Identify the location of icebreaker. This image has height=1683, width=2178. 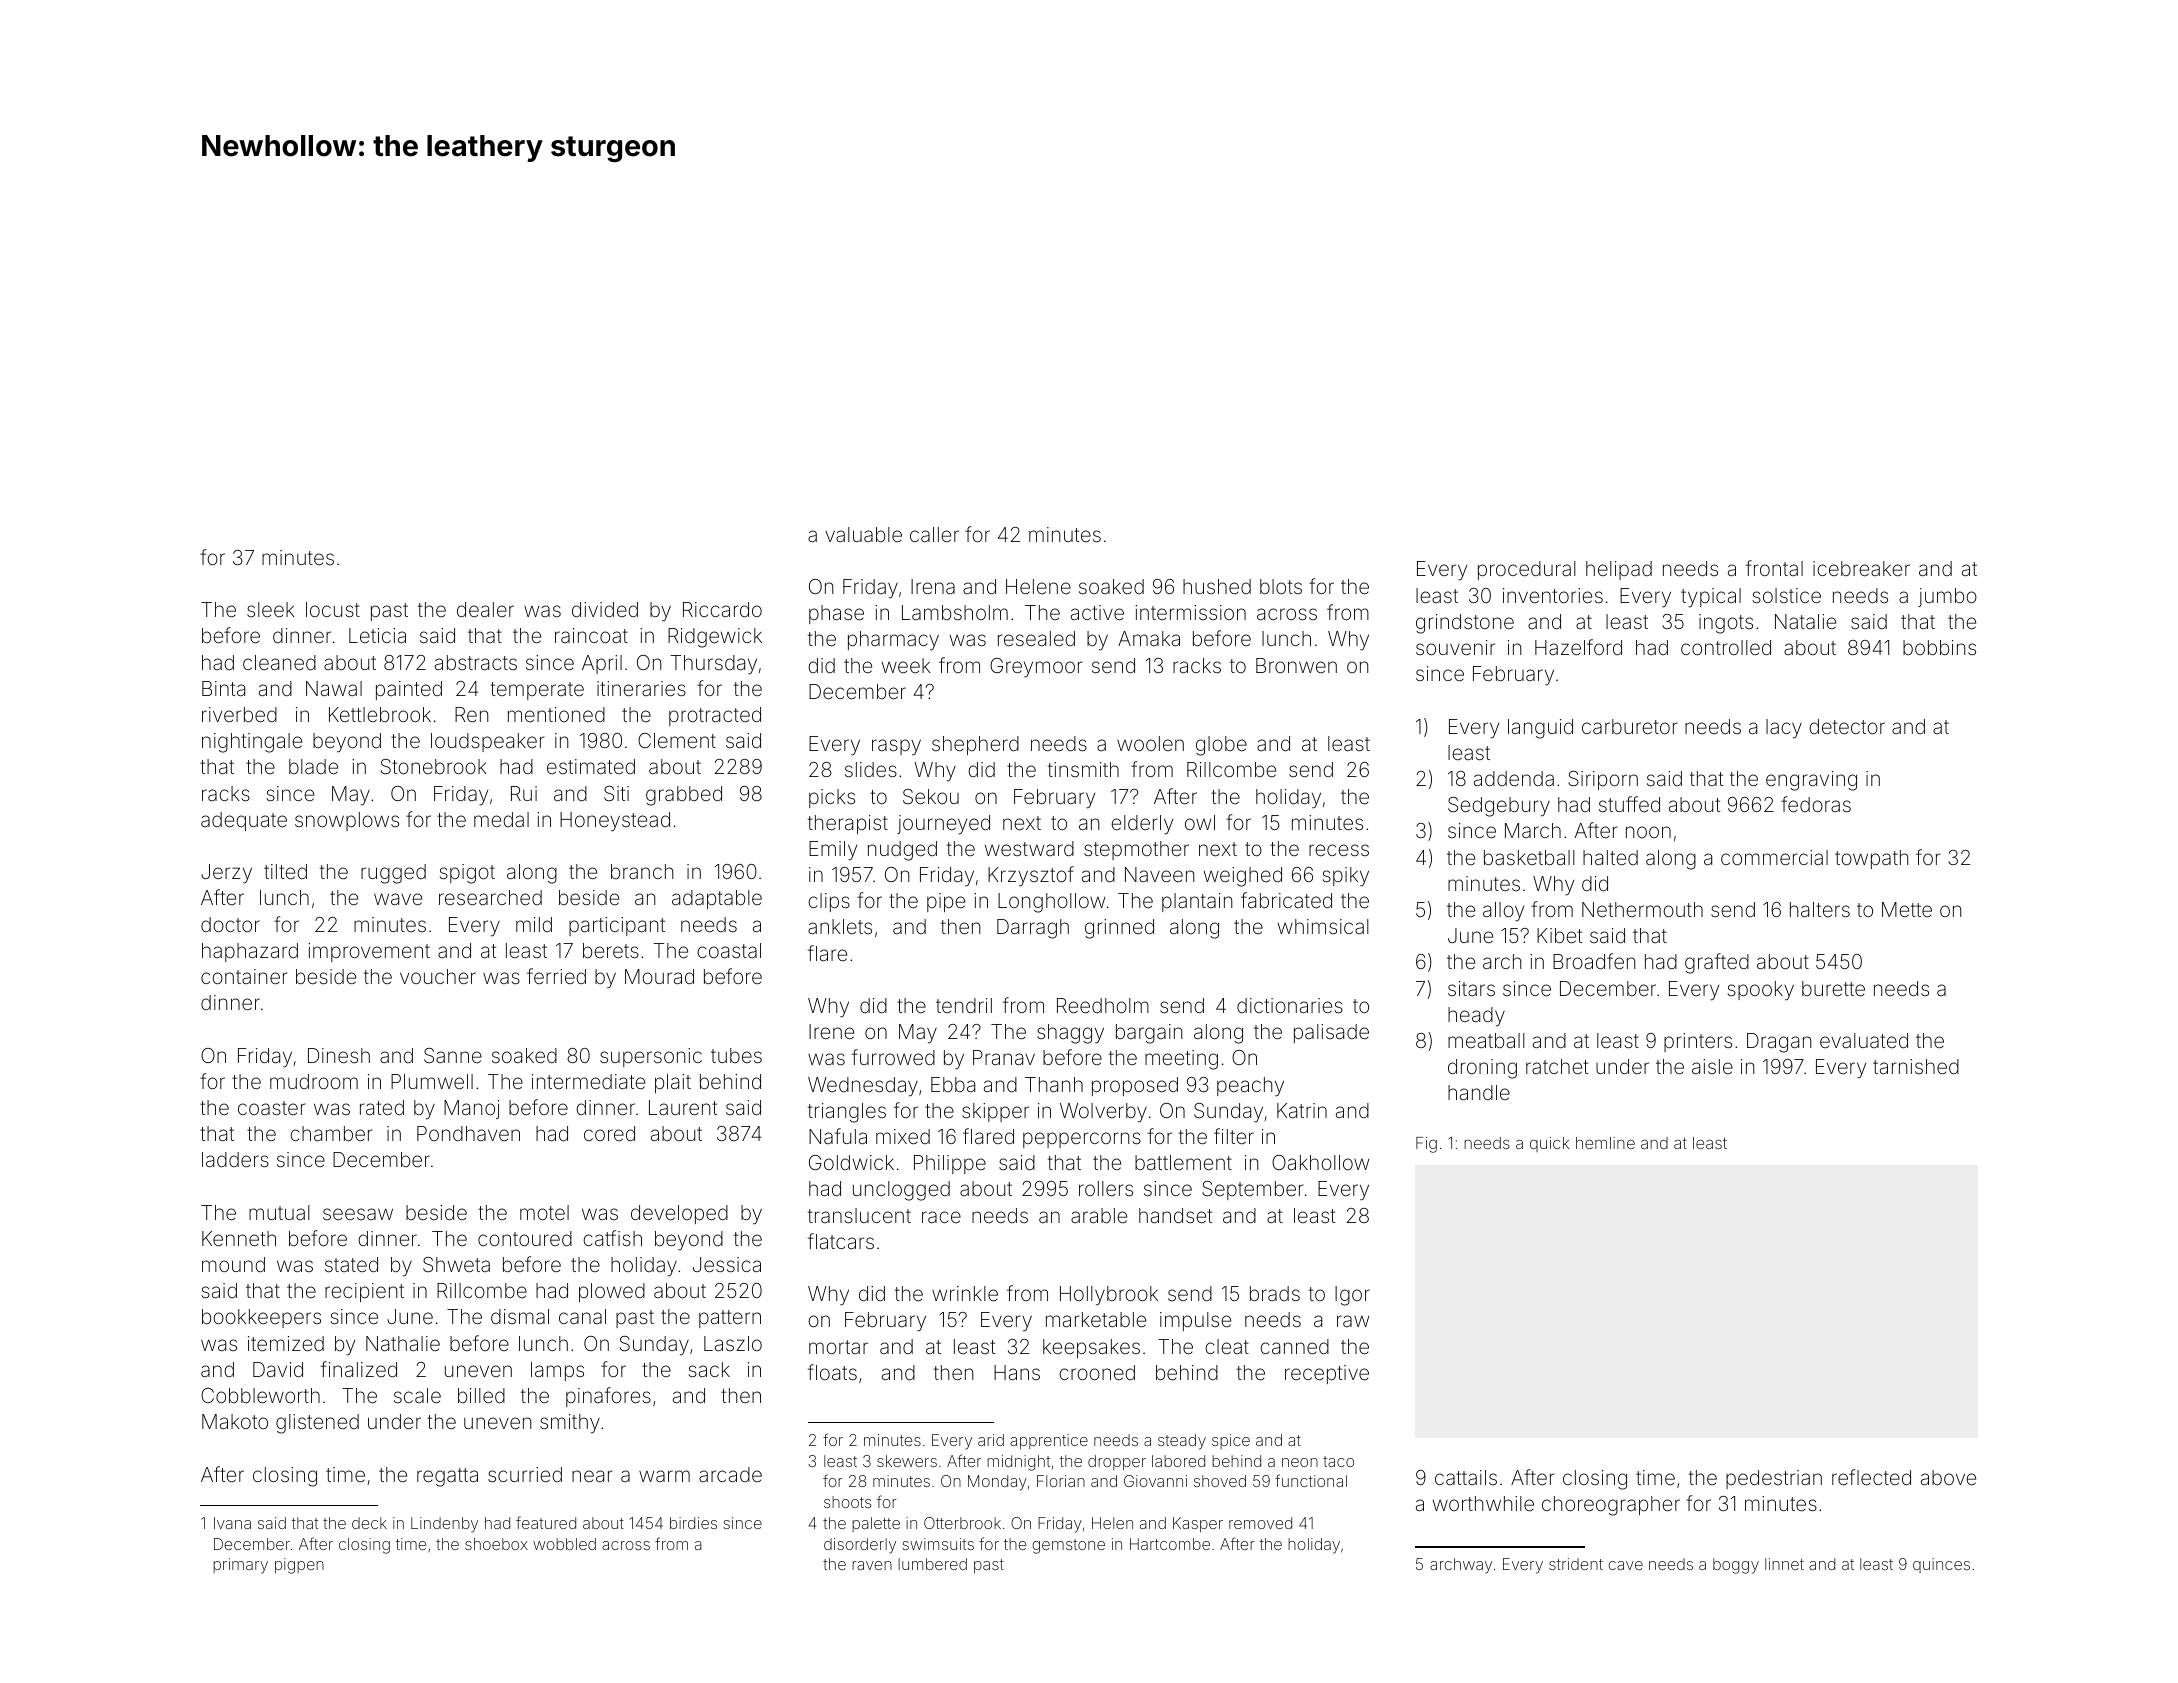
(1861, 568).
